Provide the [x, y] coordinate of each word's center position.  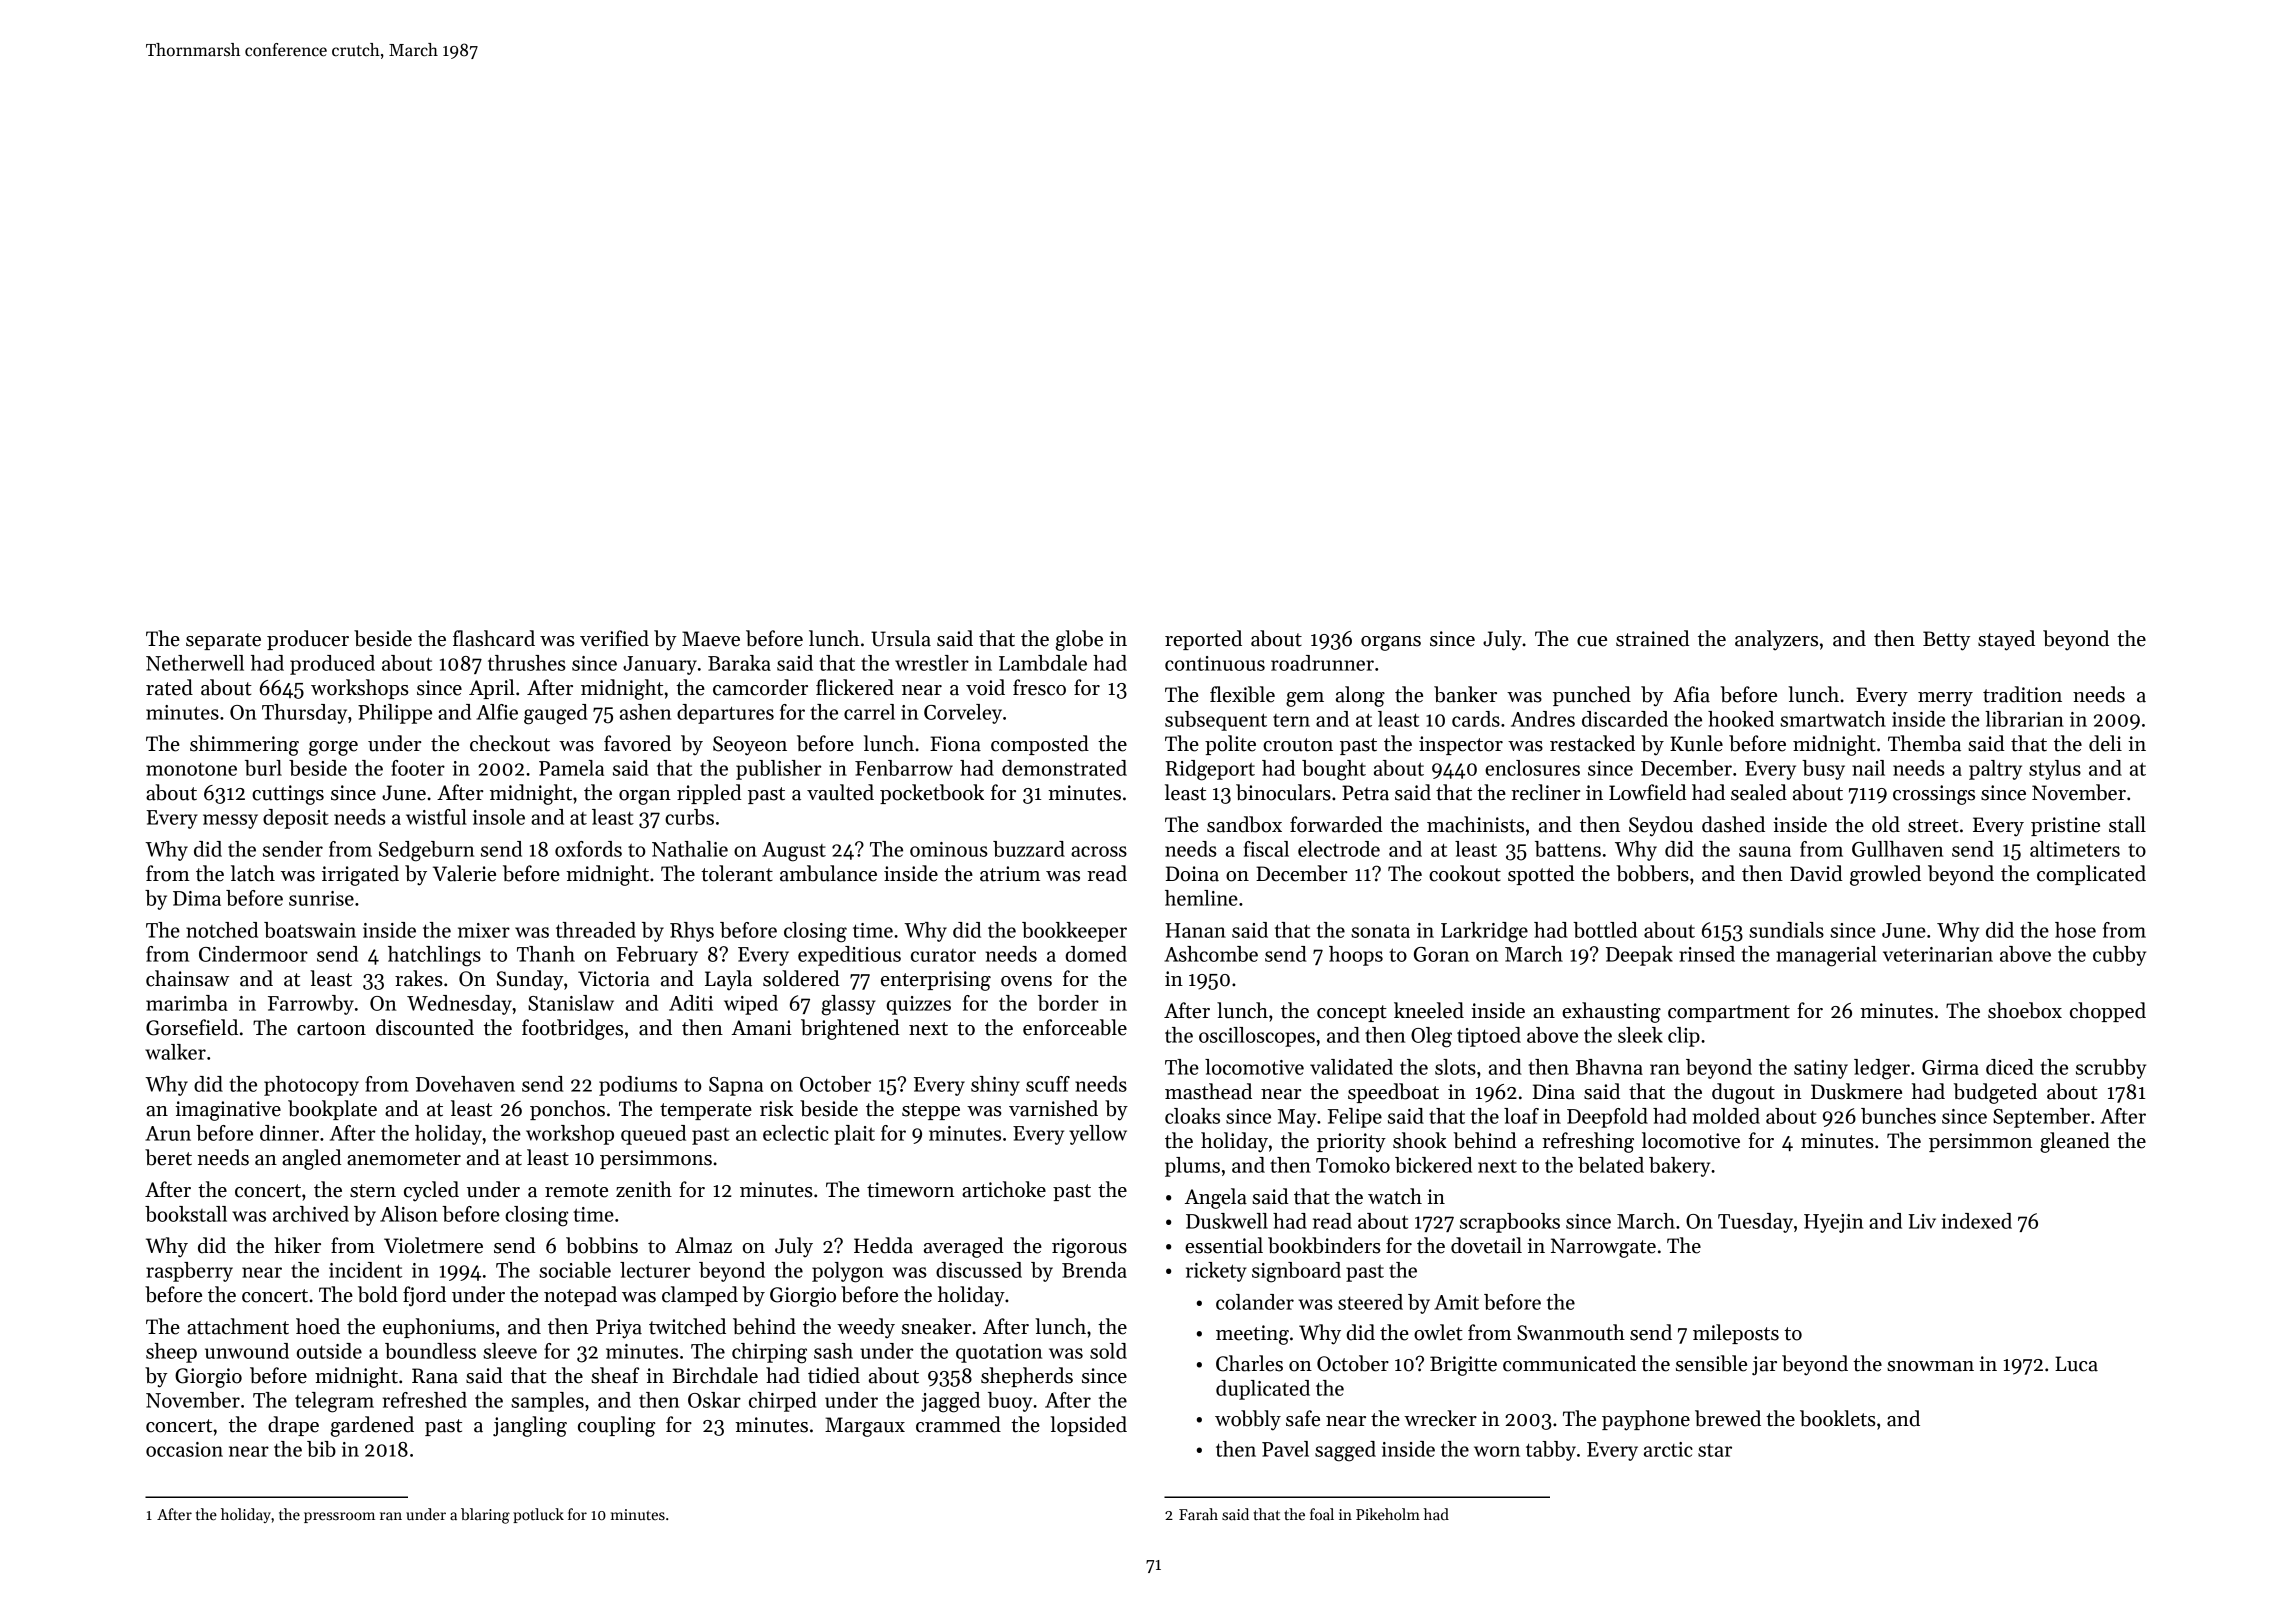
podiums [638, 1086]
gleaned [2075, 1142]
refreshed [425, 1400]
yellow [1098, 1135]
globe [1079, 640]
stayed [2006, 640]
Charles [1249, 1363]
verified [614, 638]
